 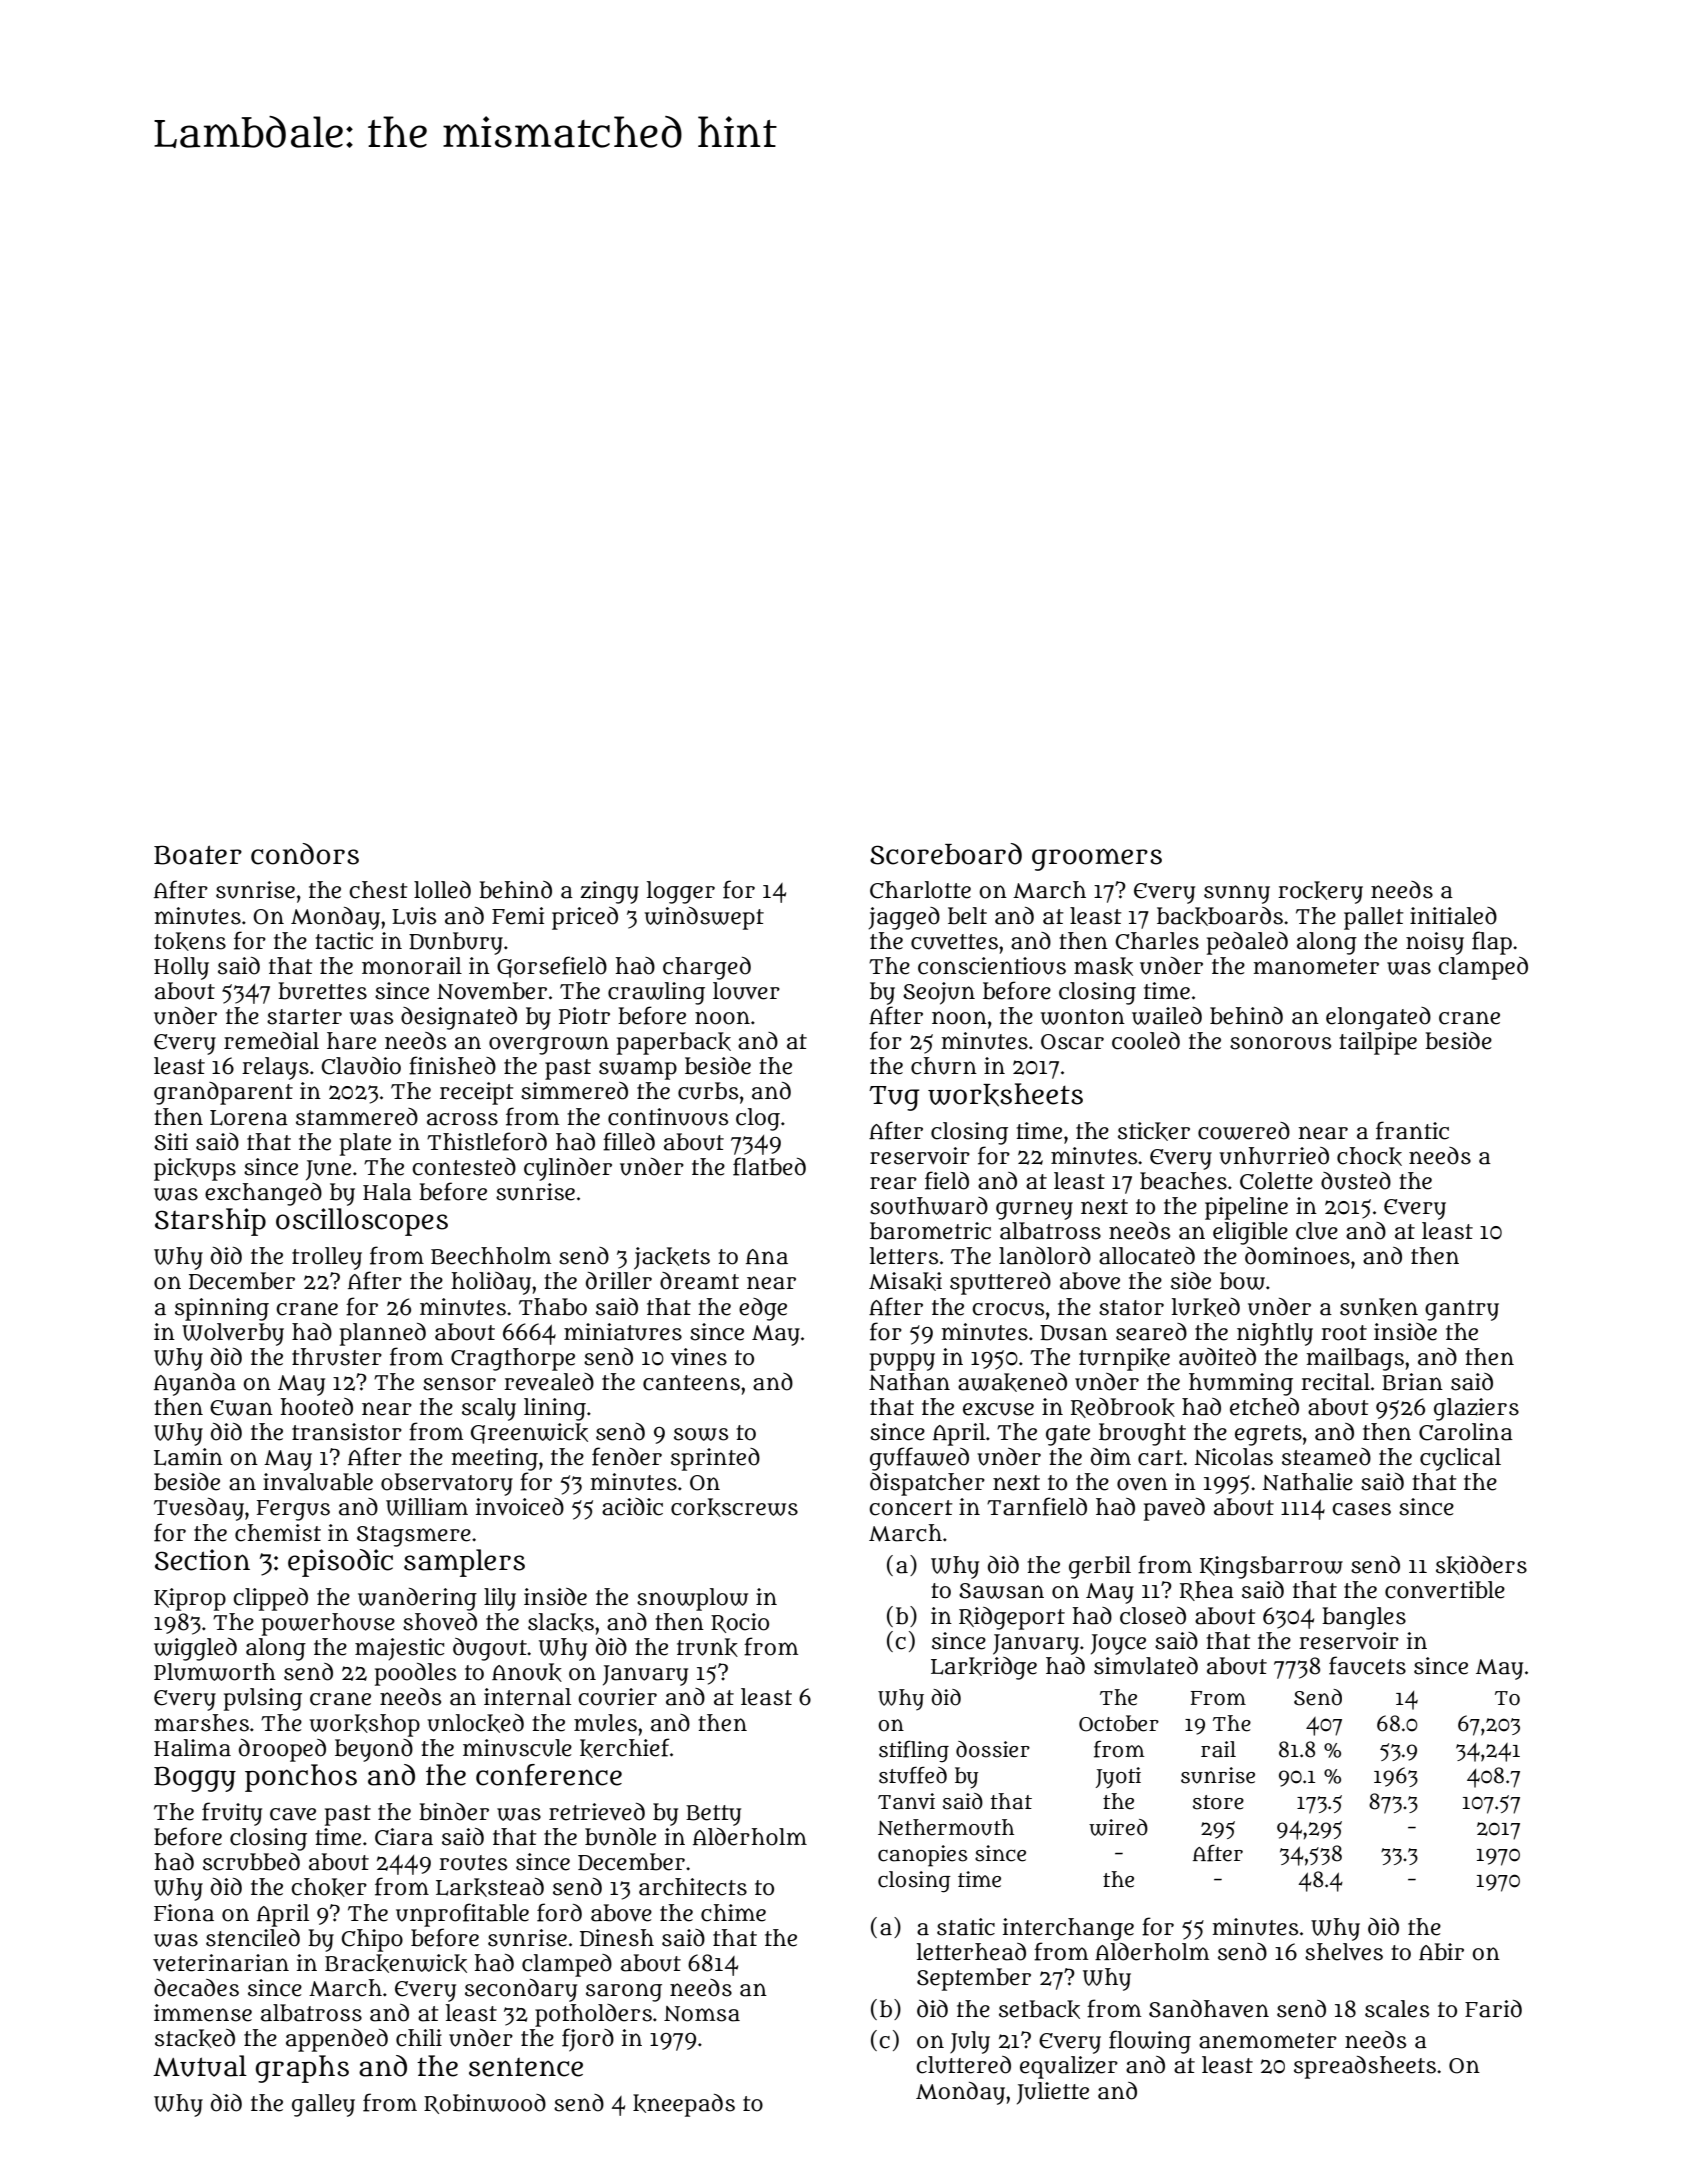 I want to click on Ana, so click(x=767, y=1257).
